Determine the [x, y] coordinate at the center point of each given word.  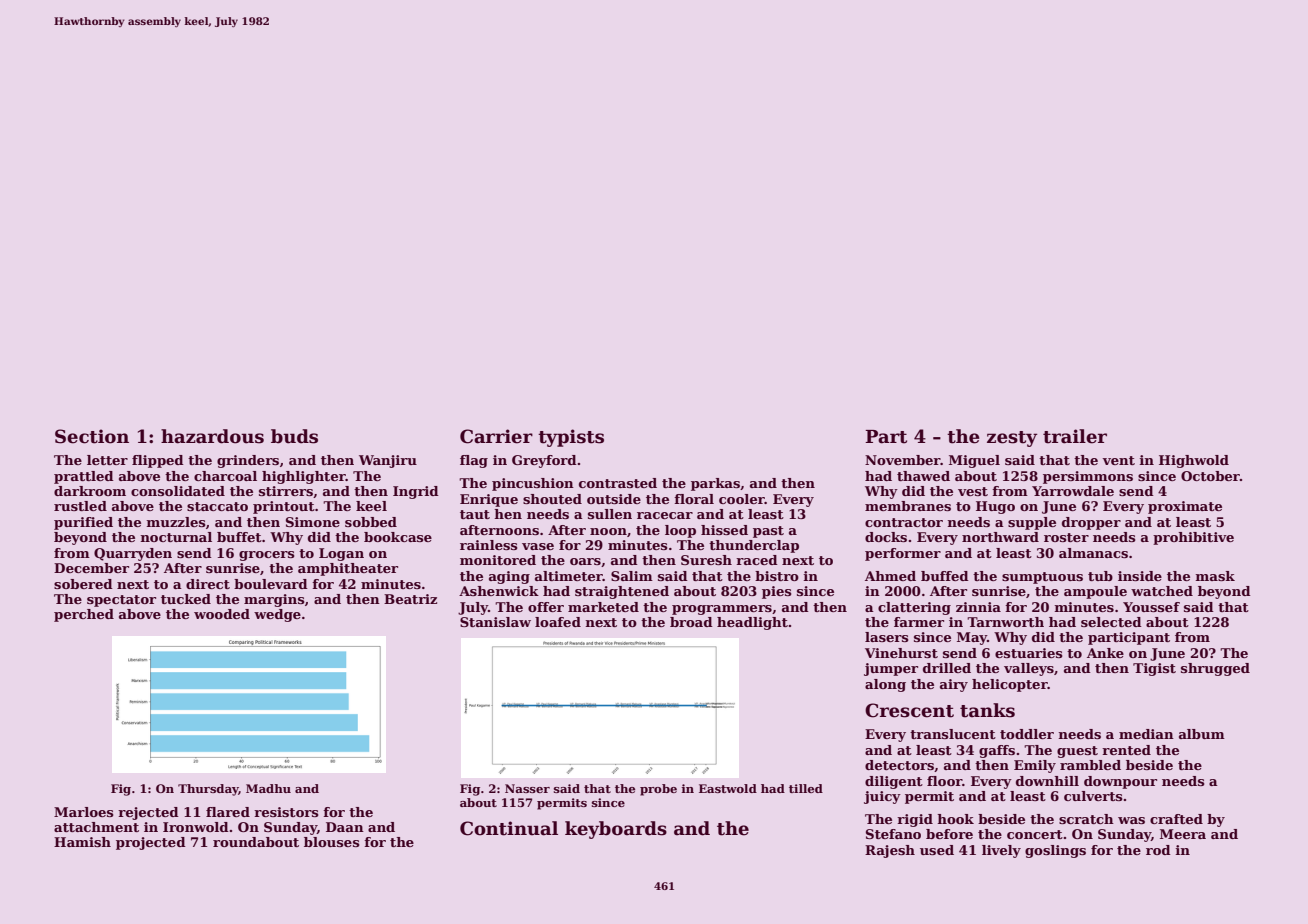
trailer [1075, 436]
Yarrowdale [1073, 491]
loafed [558, 622]
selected [1111, 622]
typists [571, 438]
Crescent [909, 710]
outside [614, 499]
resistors [286, 812]
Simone [313, 522]
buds [294, 436]
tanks [987, 710]
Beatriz [410, 599]
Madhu [268, 788]
